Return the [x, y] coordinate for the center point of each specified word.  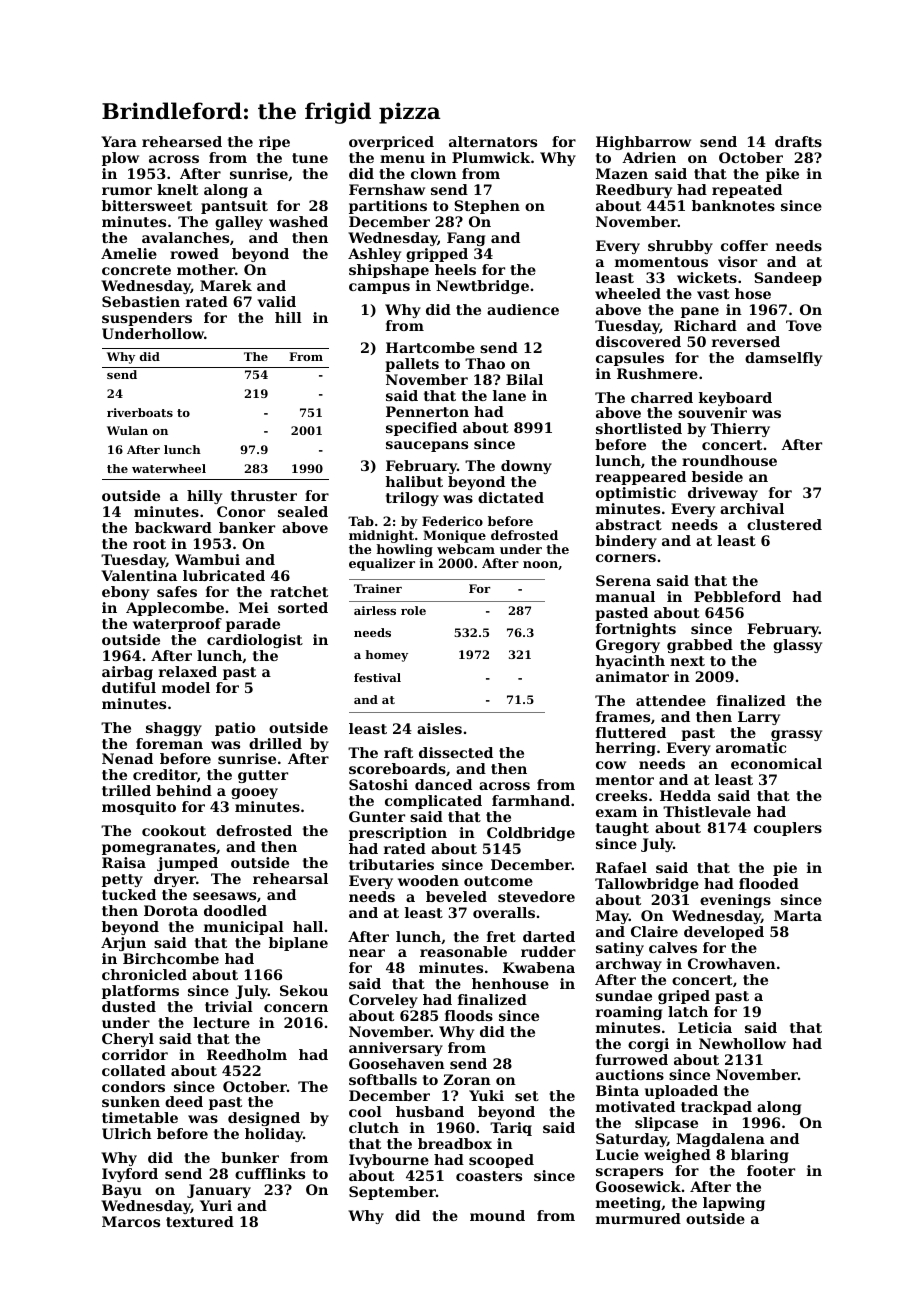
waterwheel [169, 468]
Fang [466, 239]
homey [386, 656]
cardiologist [255, 641]
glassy [797, 646]
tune [310, 158]
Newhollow [742, 1043]
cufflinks [270, 1173]
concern [296, 1008]
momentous [661, 262]
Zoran [467, 1079]
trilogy [412, 499]
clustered [784, 524]
